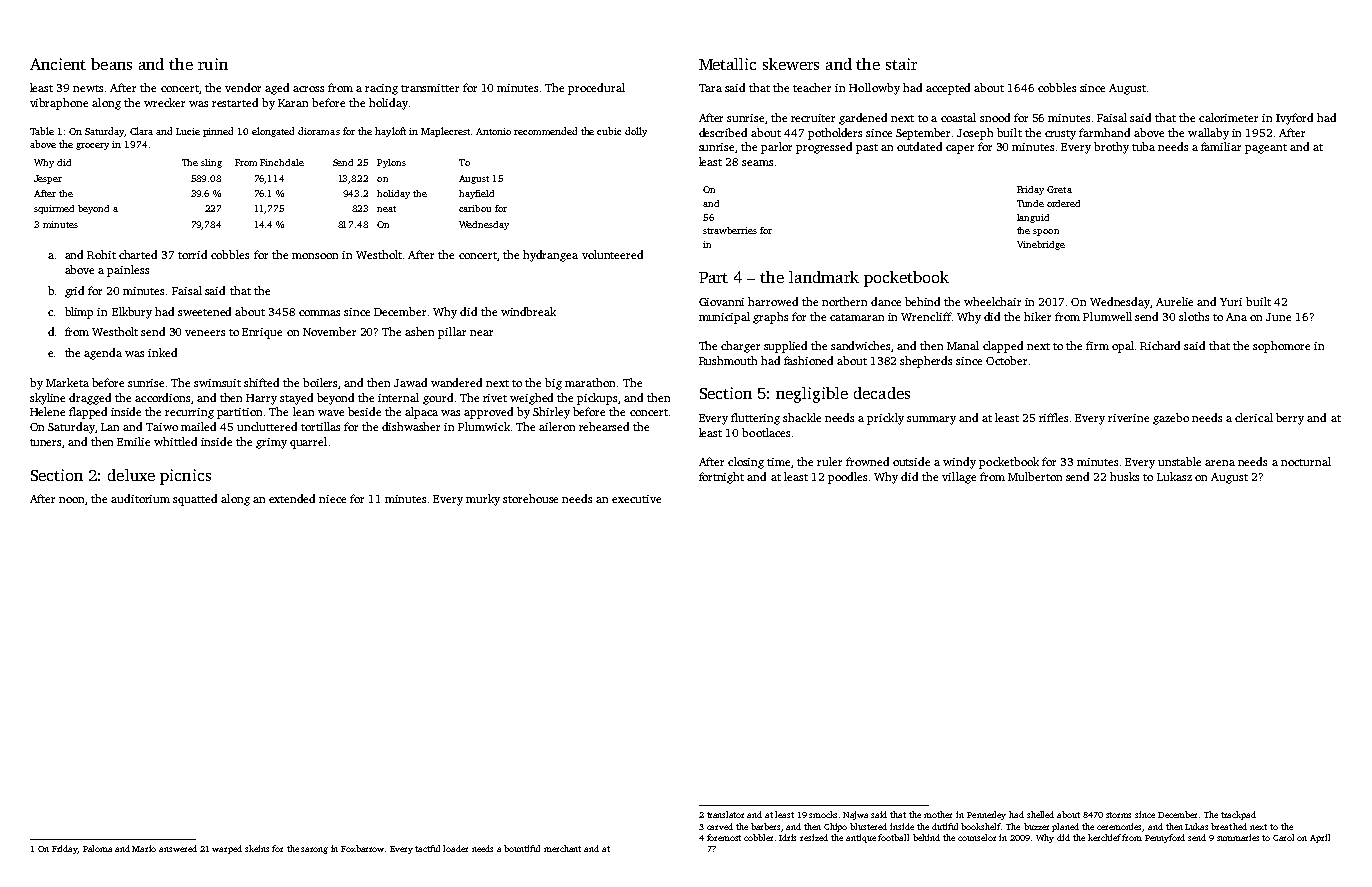 The width and height of the page is (1372, 887). I want to click on sophomore, so click(1281, 347).
